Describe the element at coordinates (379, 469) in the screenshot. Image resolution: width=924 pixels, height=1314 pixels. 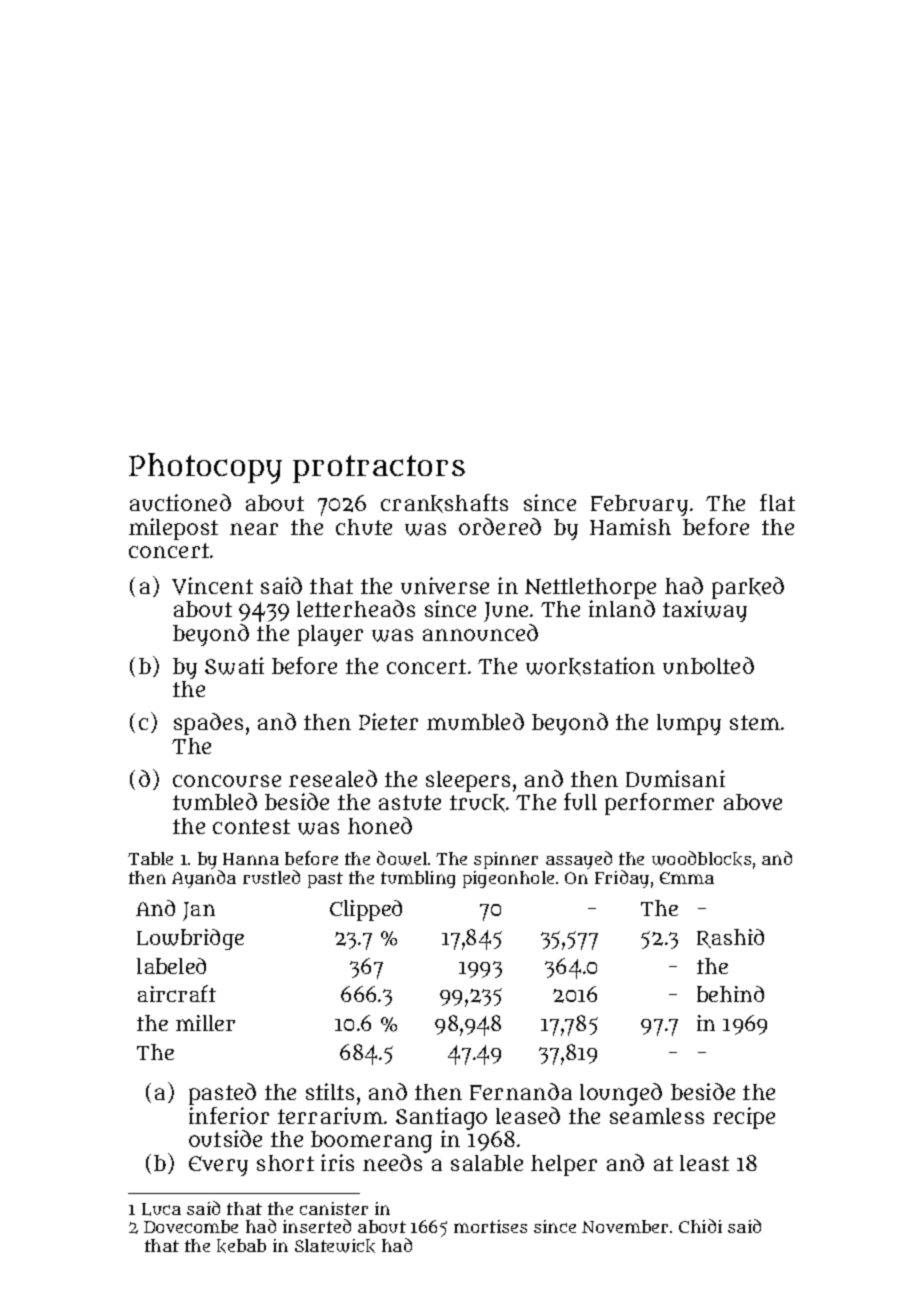
I see `protractors` at that location.
